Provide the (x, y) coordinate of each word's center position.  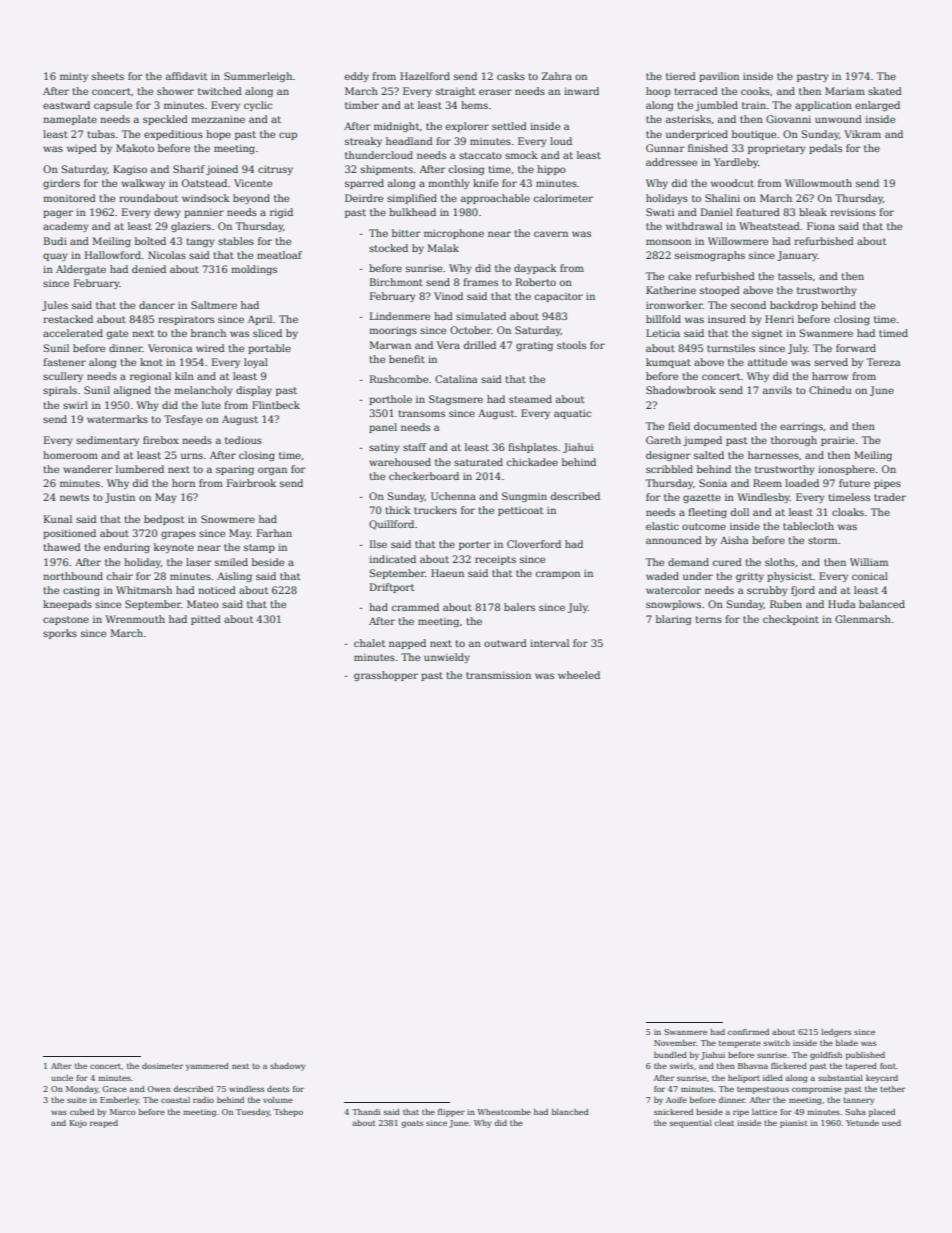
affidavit (186, 76)
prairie (838, 441)
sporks (60, 634)
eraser (495, 92)
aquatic (572, 414)
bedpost (164, 520)
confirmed (748, 1032)
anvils (777, 390)
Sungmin (524, 497)
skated (885, 91)
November (675, 1043)
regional (150, 377)
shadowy (287, 1067)
